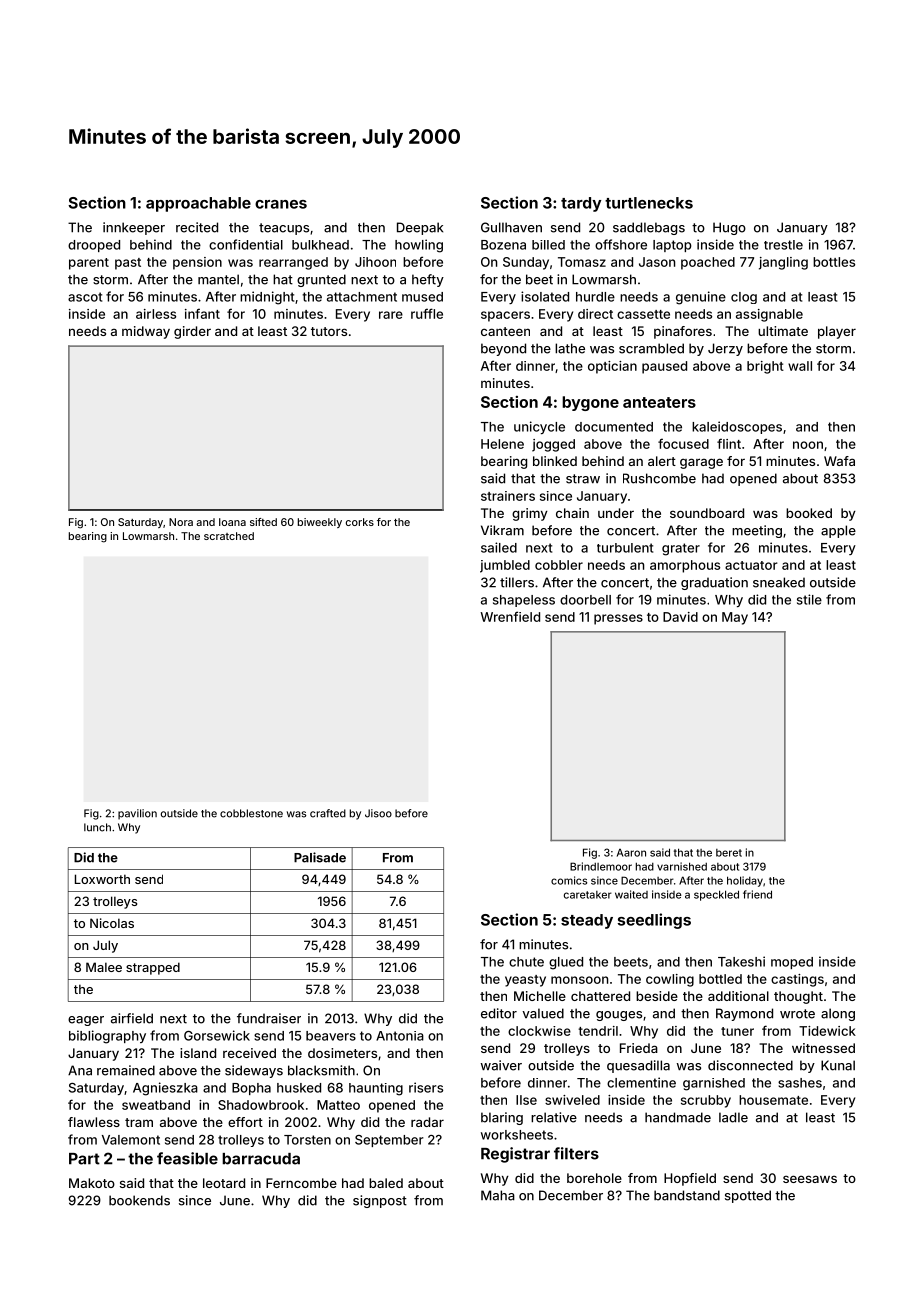  What do you see at coordinates (187, 1158) in the image?
I see `feasible` at bounding box center [187, 1158].
